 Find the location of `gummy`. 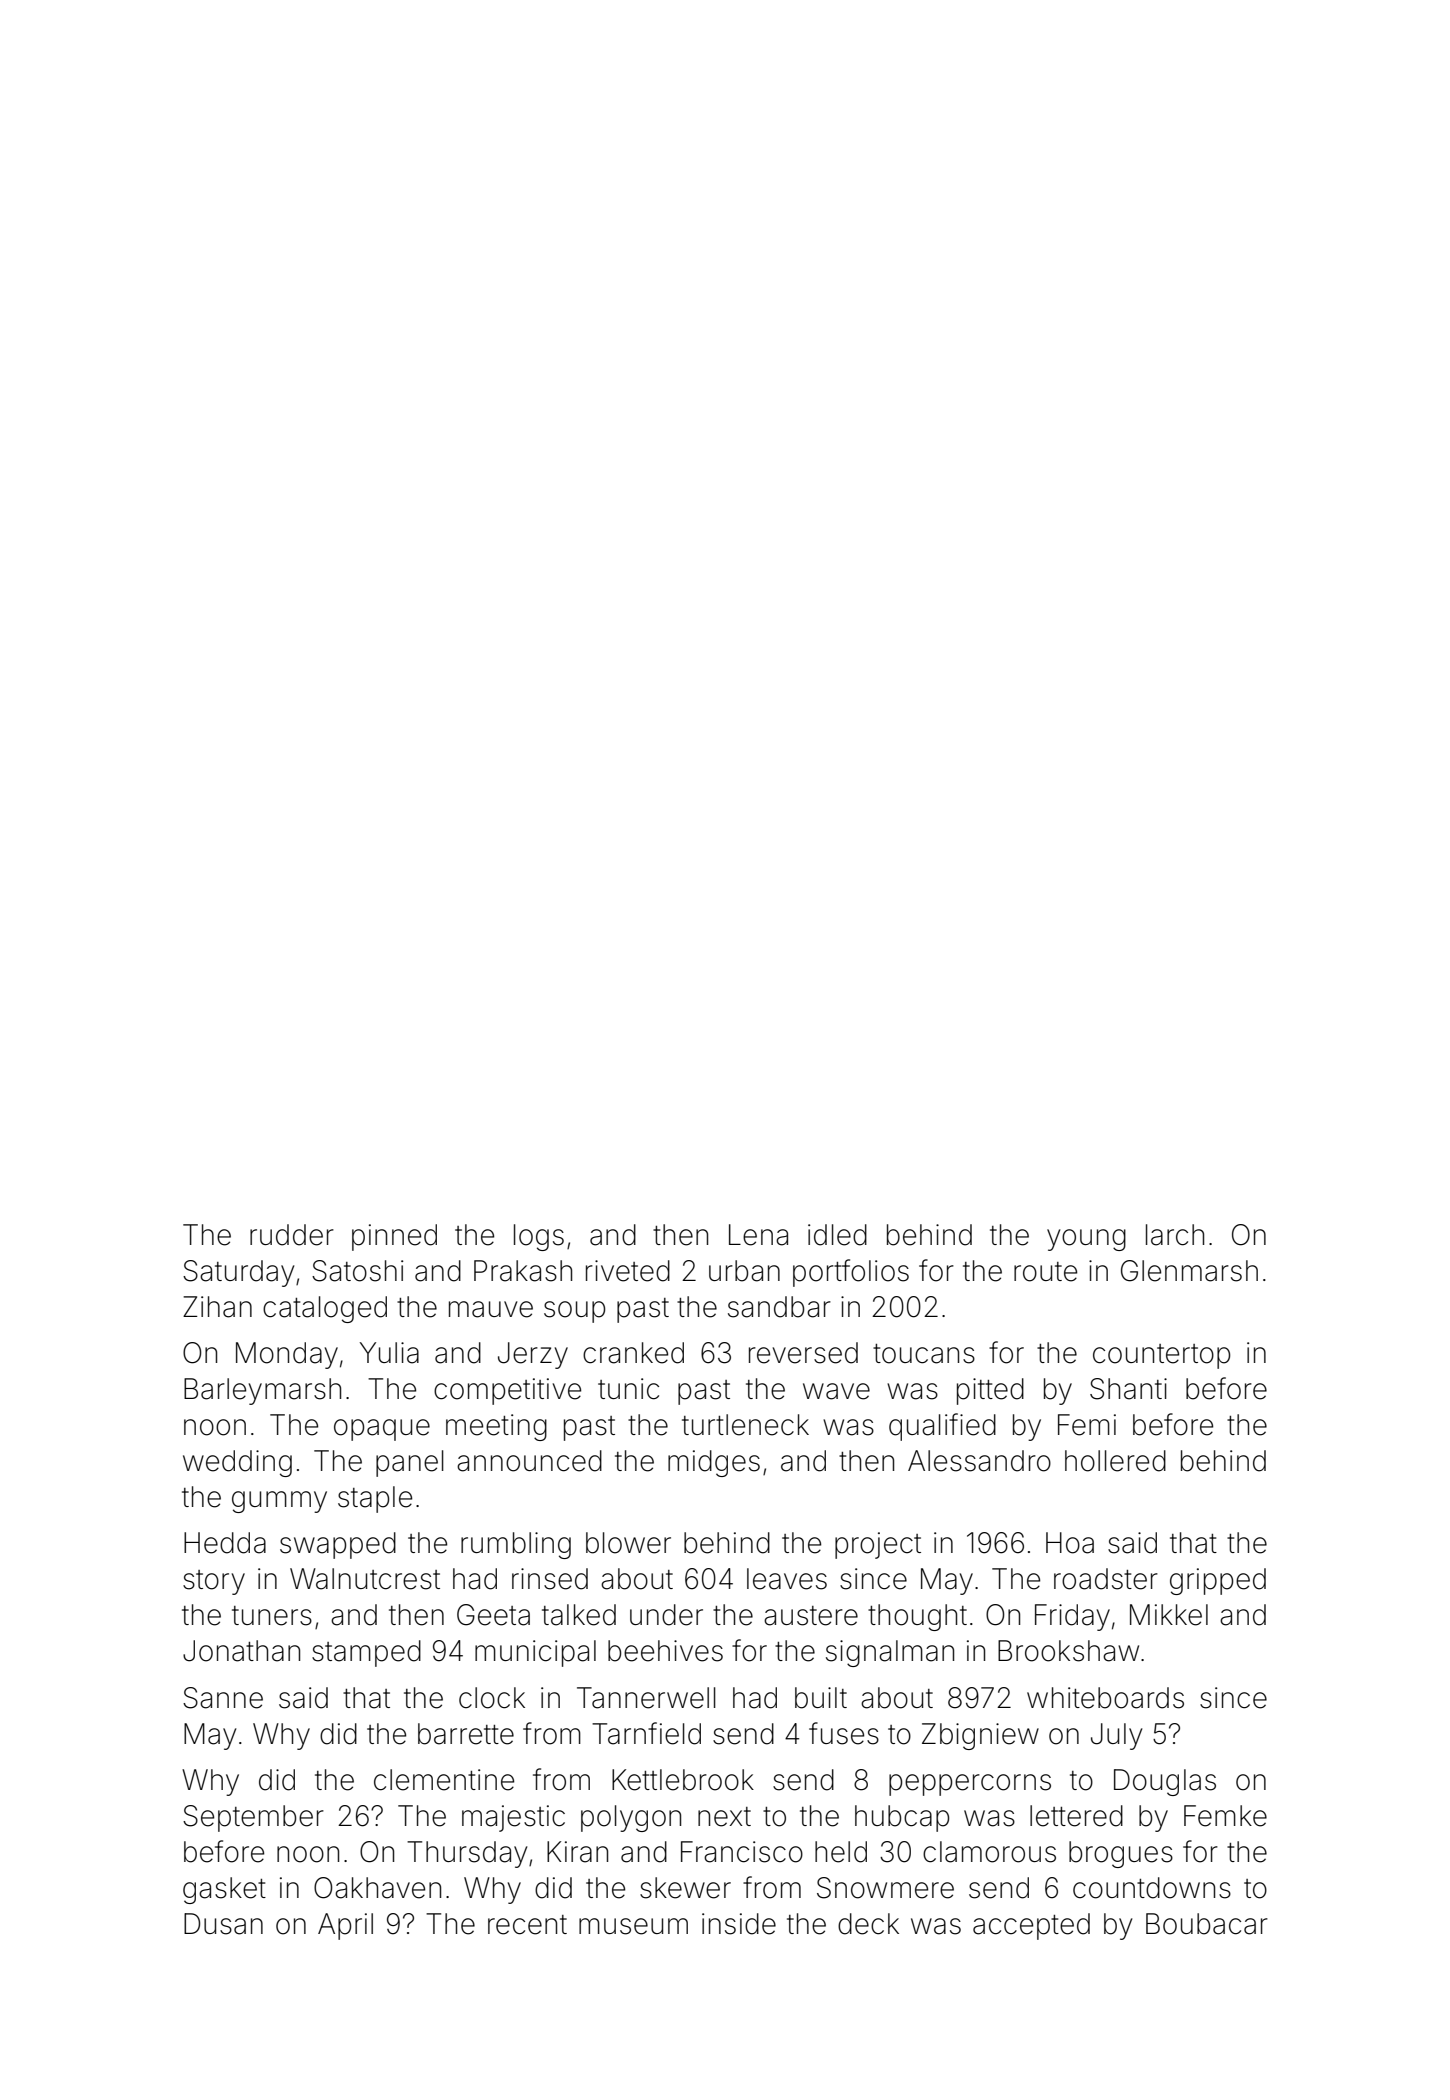

gummy is located at coordinates (279, 1502).
